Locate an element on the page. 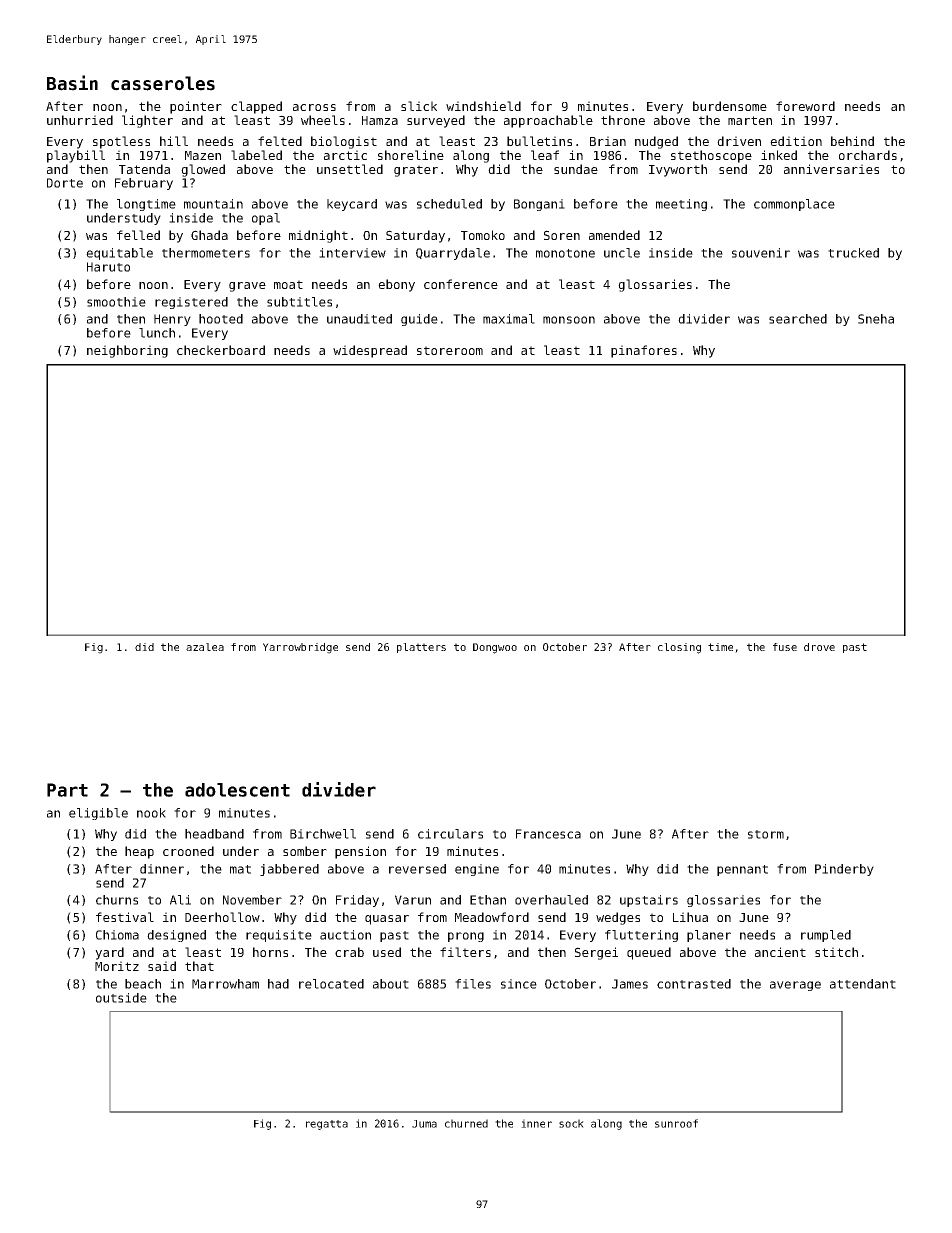 This page has height=1233, width=952. Dongwoo is located at coordinates (495, 648).
